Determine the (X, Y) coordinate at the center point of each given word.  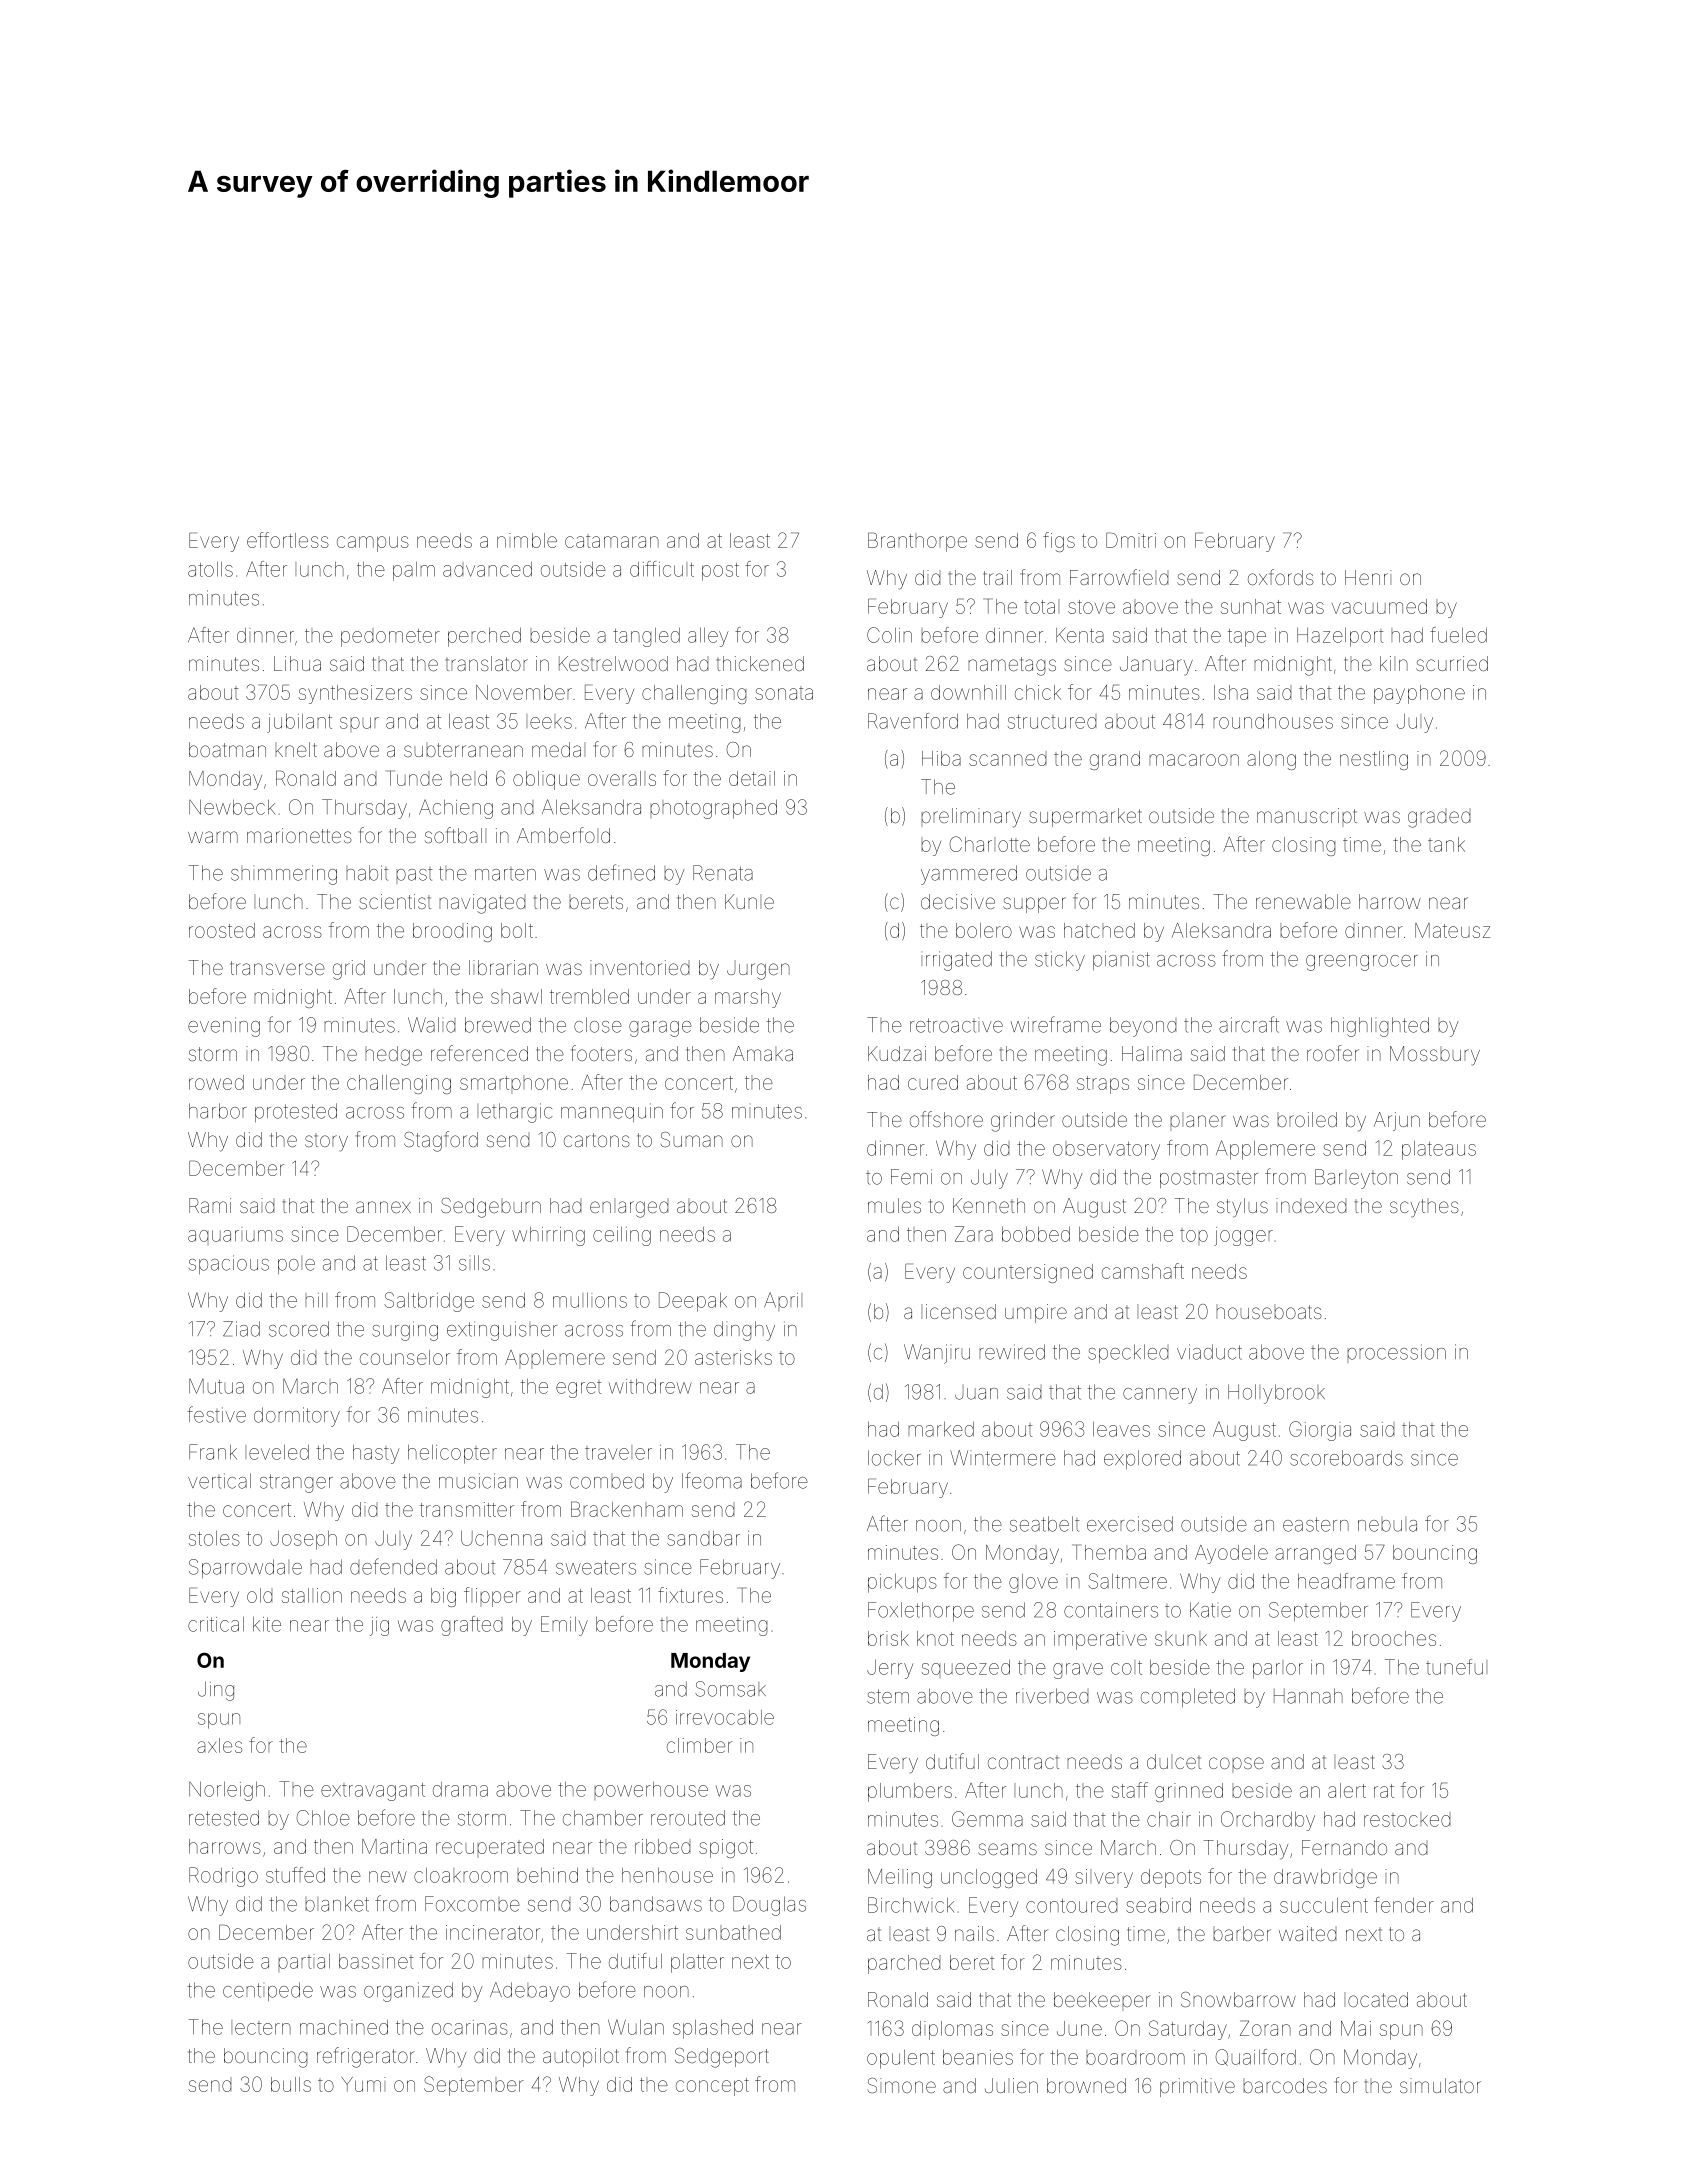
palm (414, 571)
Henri (1368, 577)
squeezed (966, 1667)
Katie (1210, 1610)
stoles (214, 1538)
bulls (291, 2084)
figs (1059, 542)
